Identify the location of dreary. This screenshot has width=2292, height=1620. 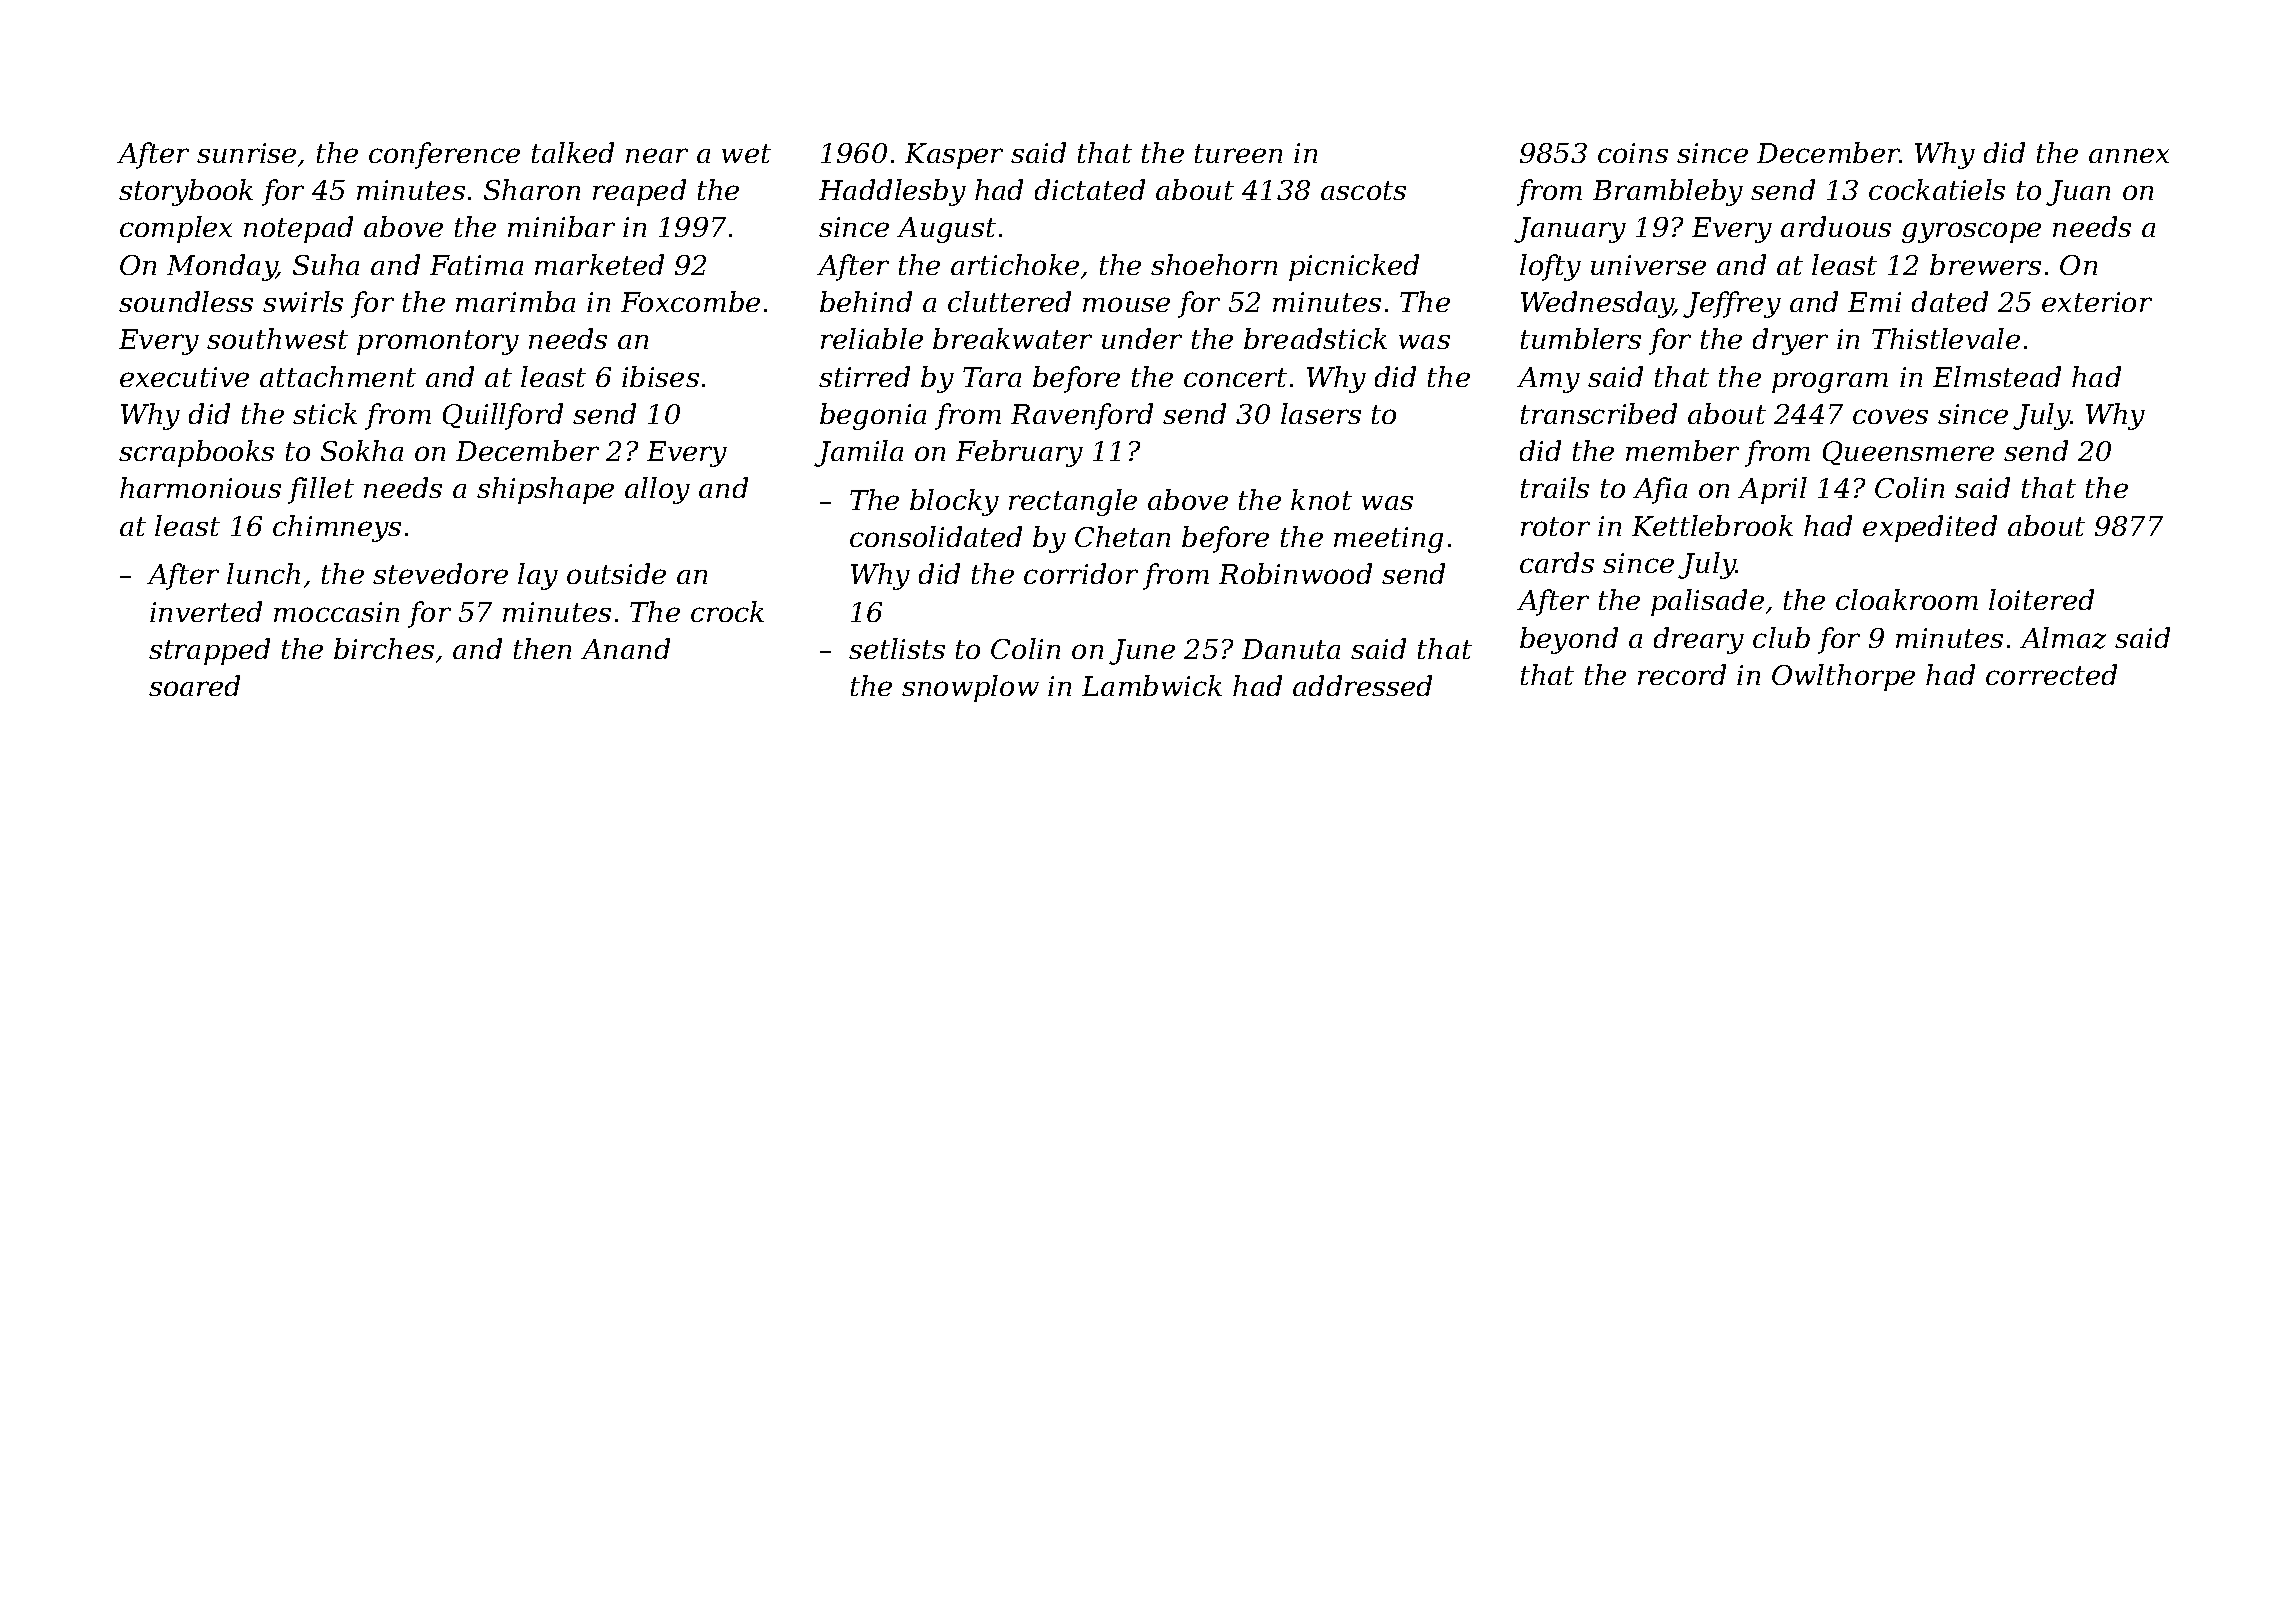
(1699, 640).
